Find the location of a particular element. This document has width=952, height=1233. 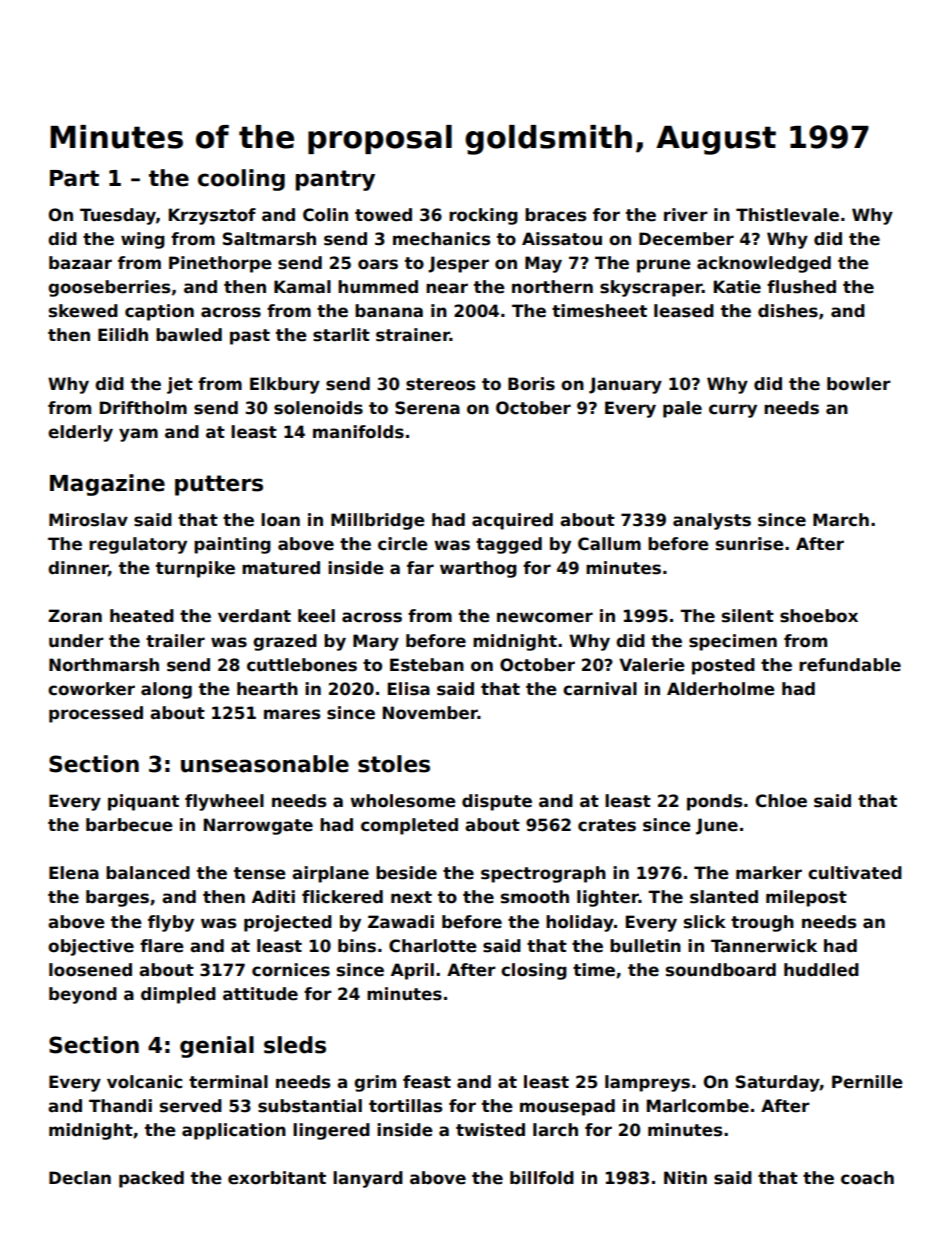

skewed is located at coordinates (83, 311).
